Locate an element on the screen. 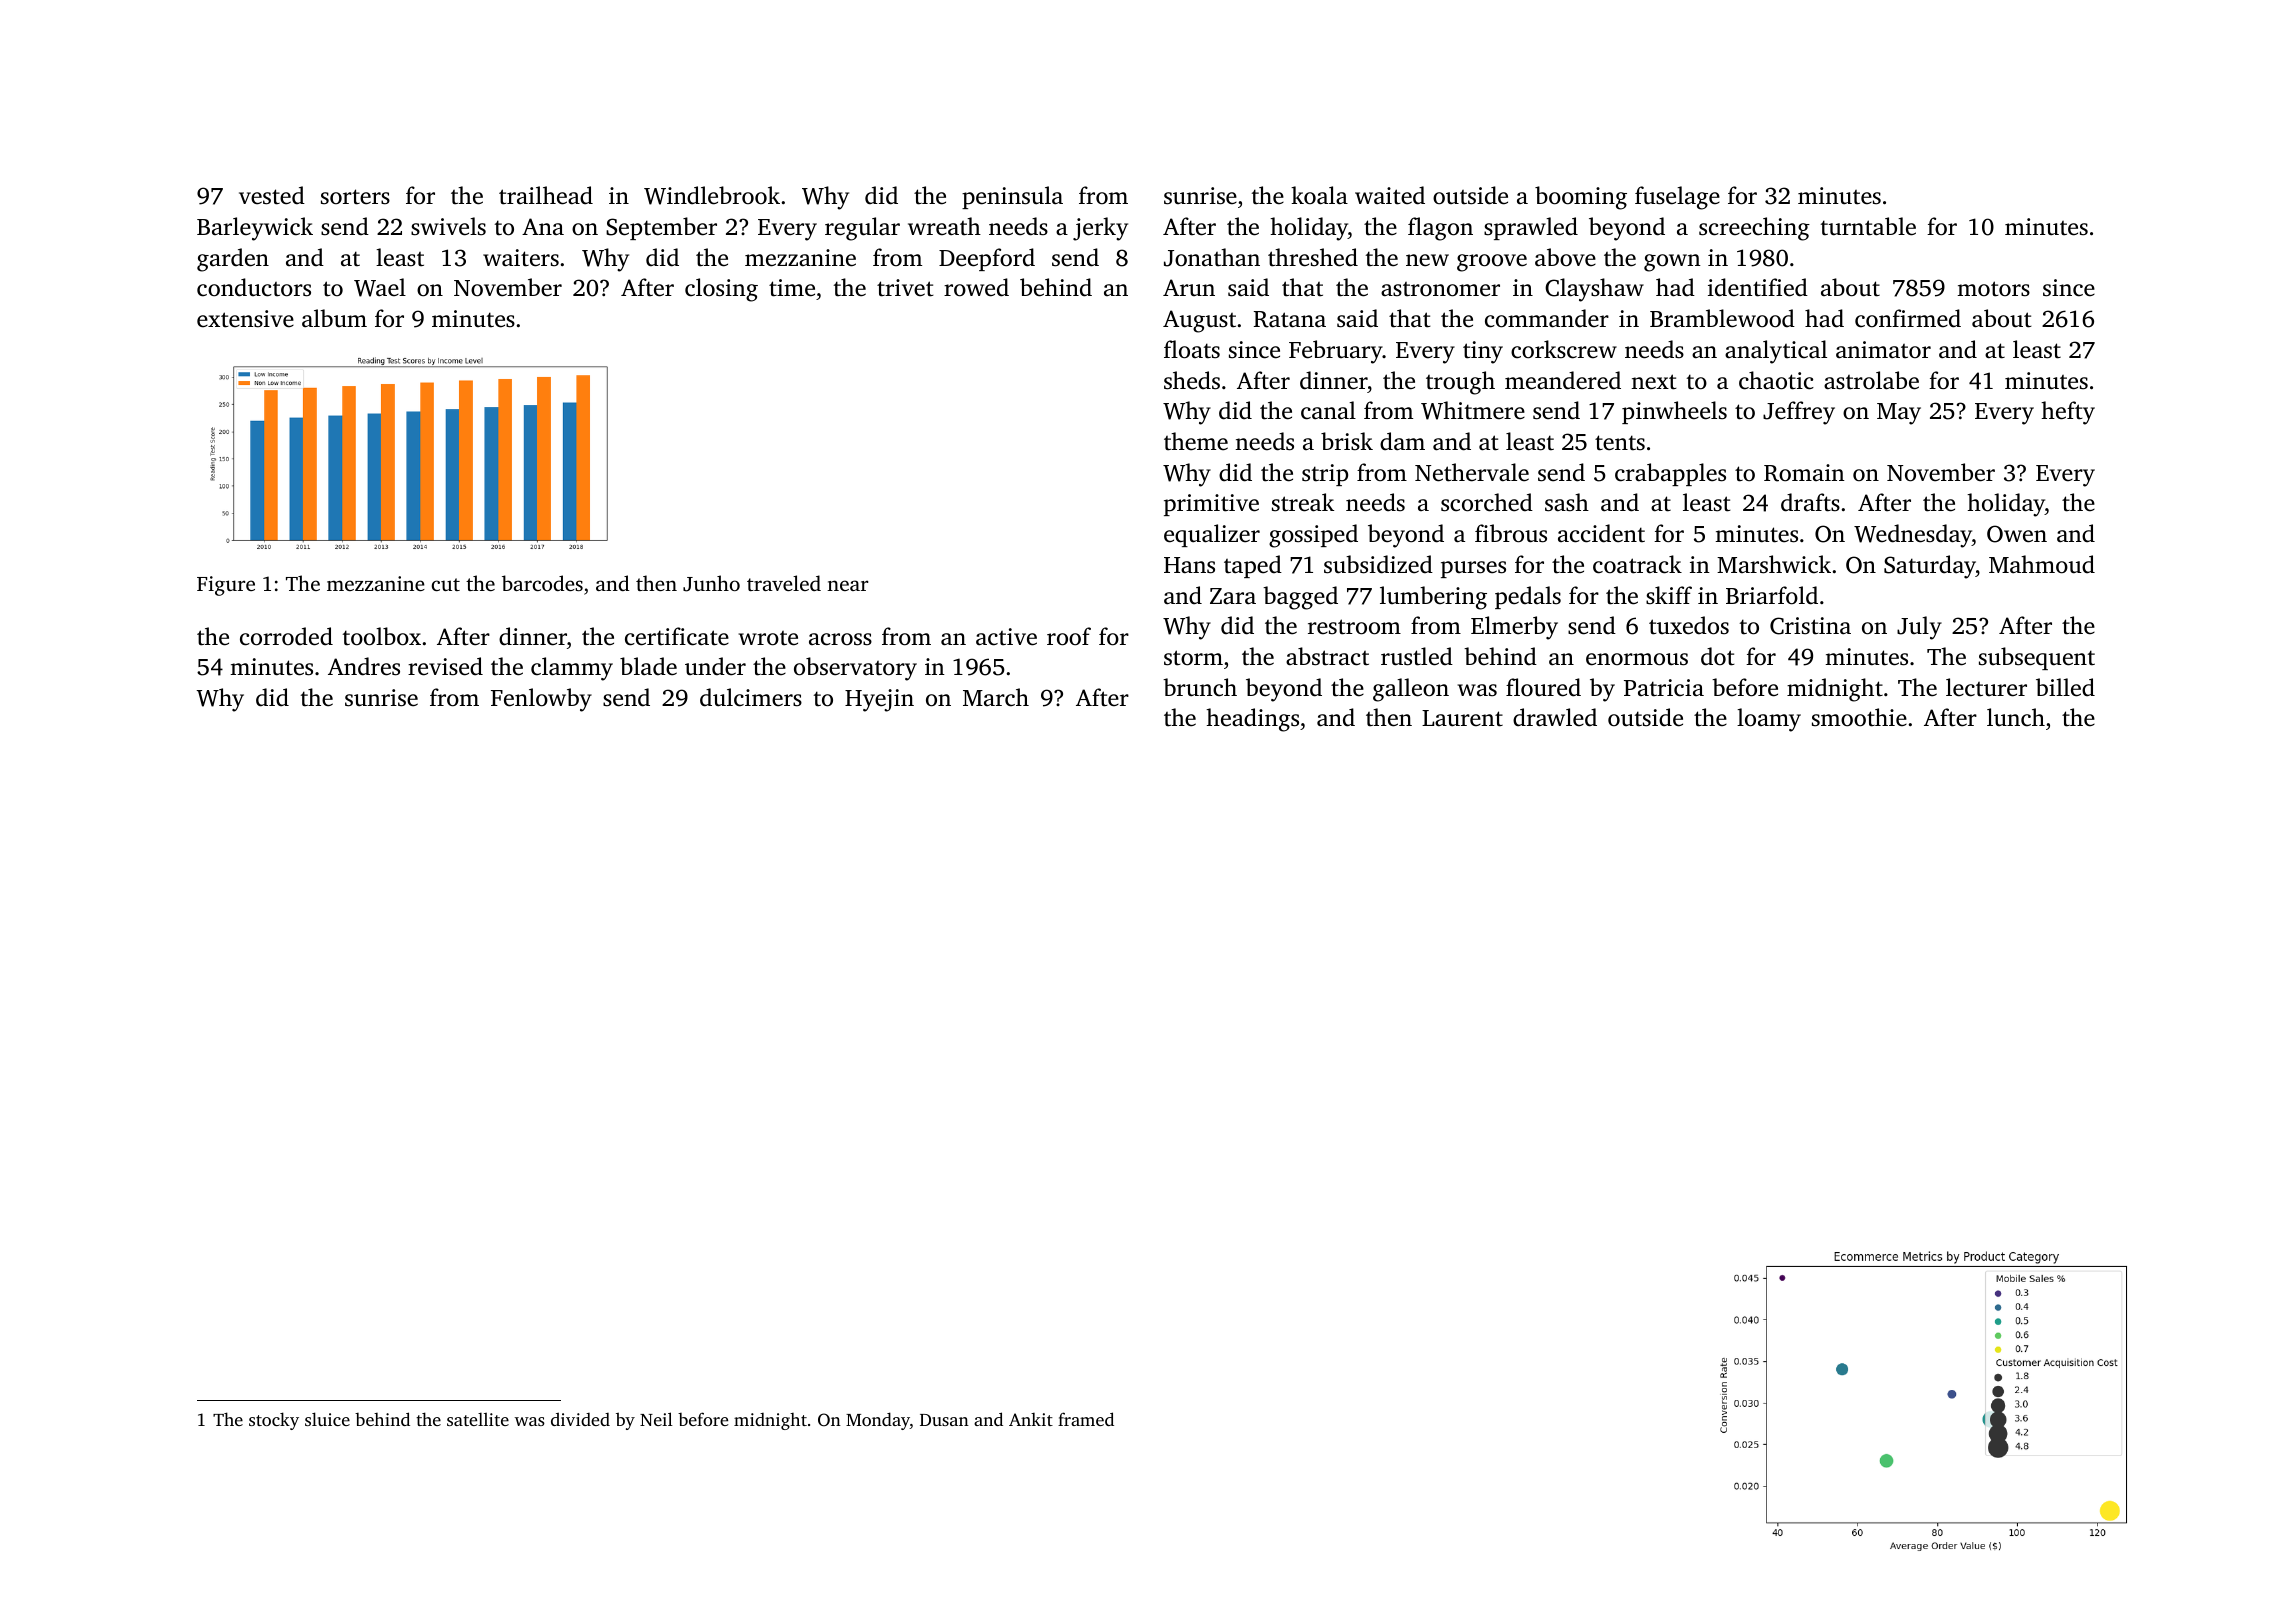 This screenshot has width=2292, height=1620. sheds is located at coordinates (1192, 380).
